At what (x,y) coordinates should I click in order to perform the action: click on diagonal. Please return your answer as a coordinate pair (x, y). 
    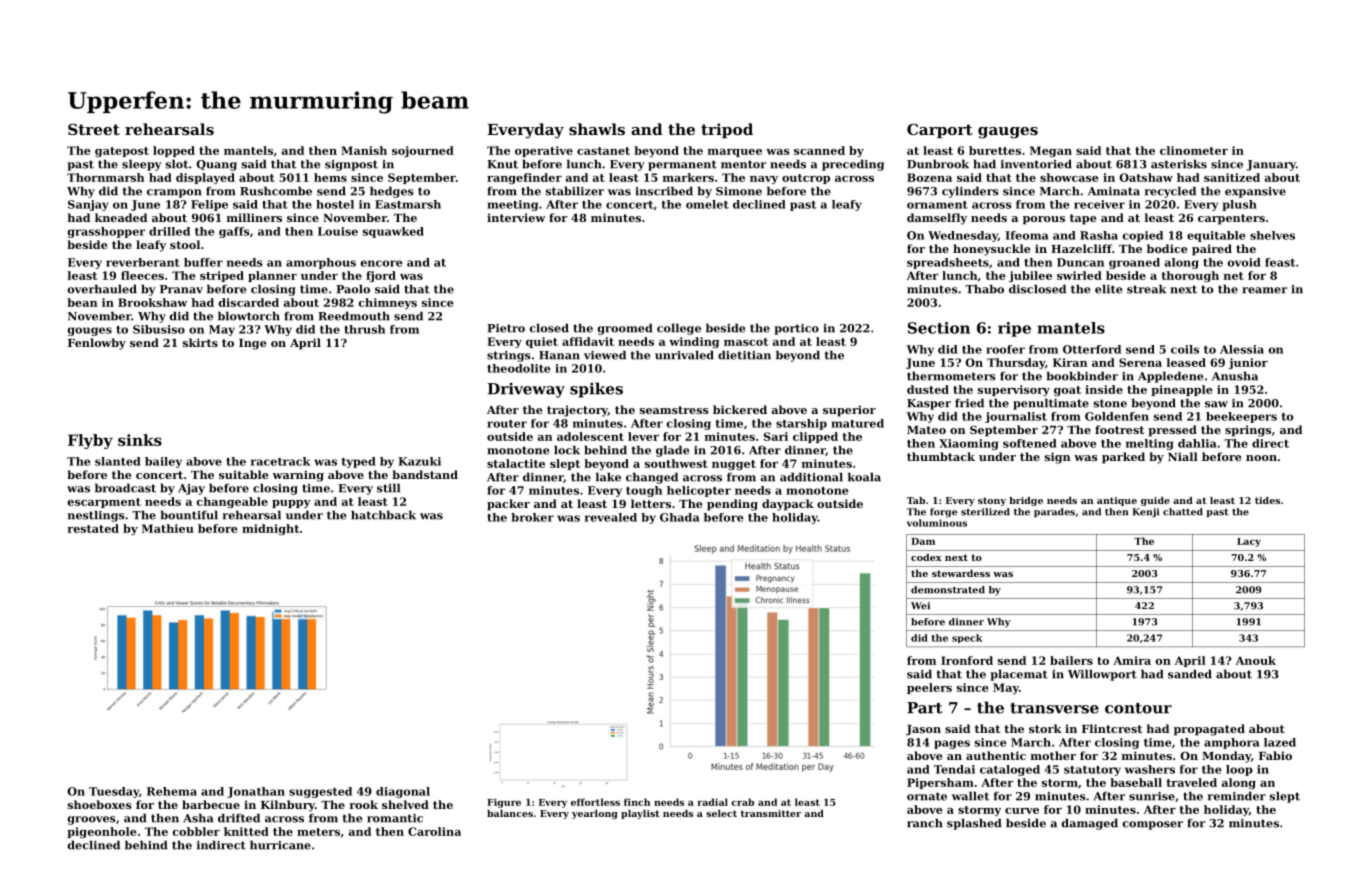
    Looking at the image, I should click on (403, 792).
